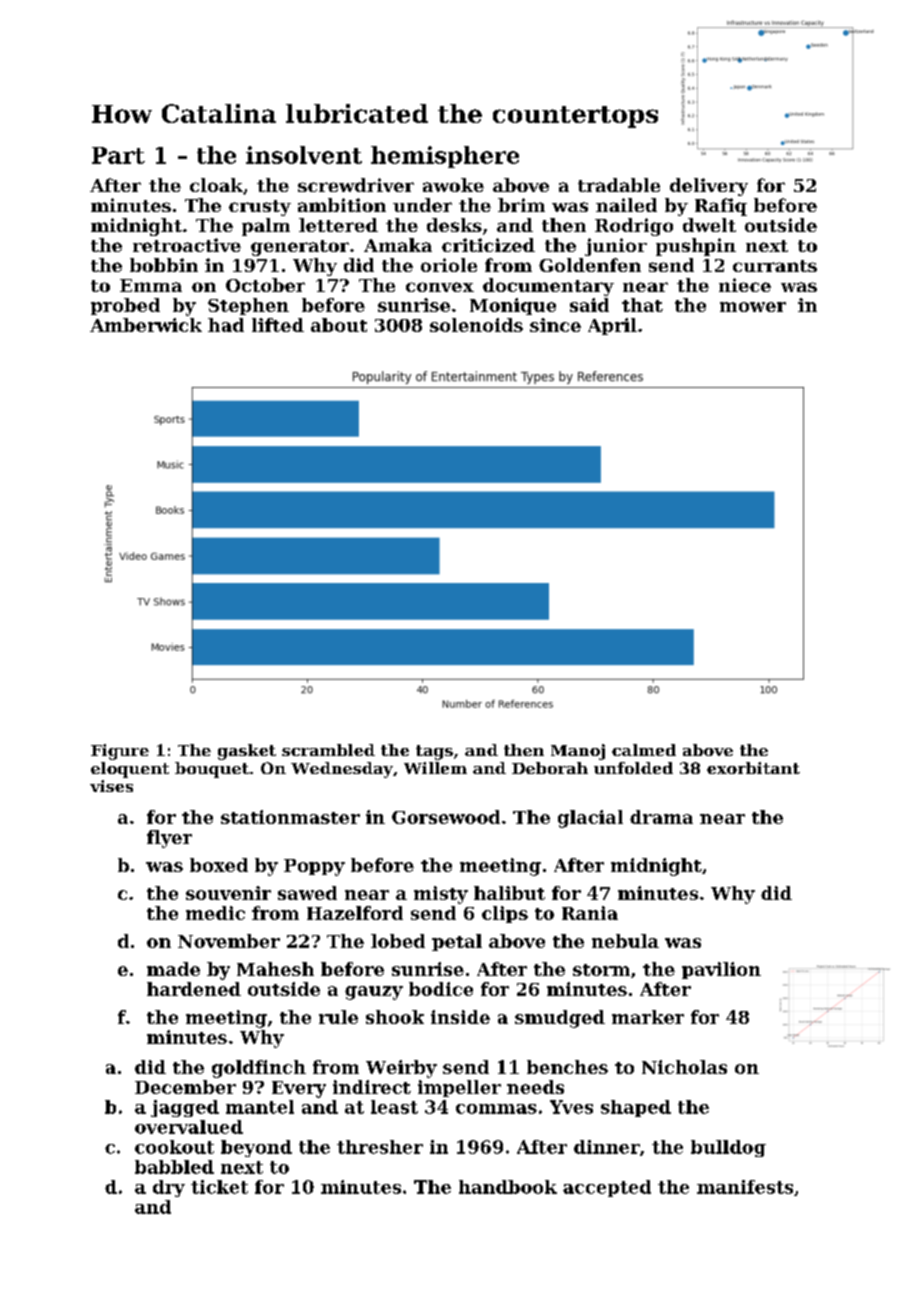 The image size is (908, 1316). I want to click on delivery, so click(709, 187).
